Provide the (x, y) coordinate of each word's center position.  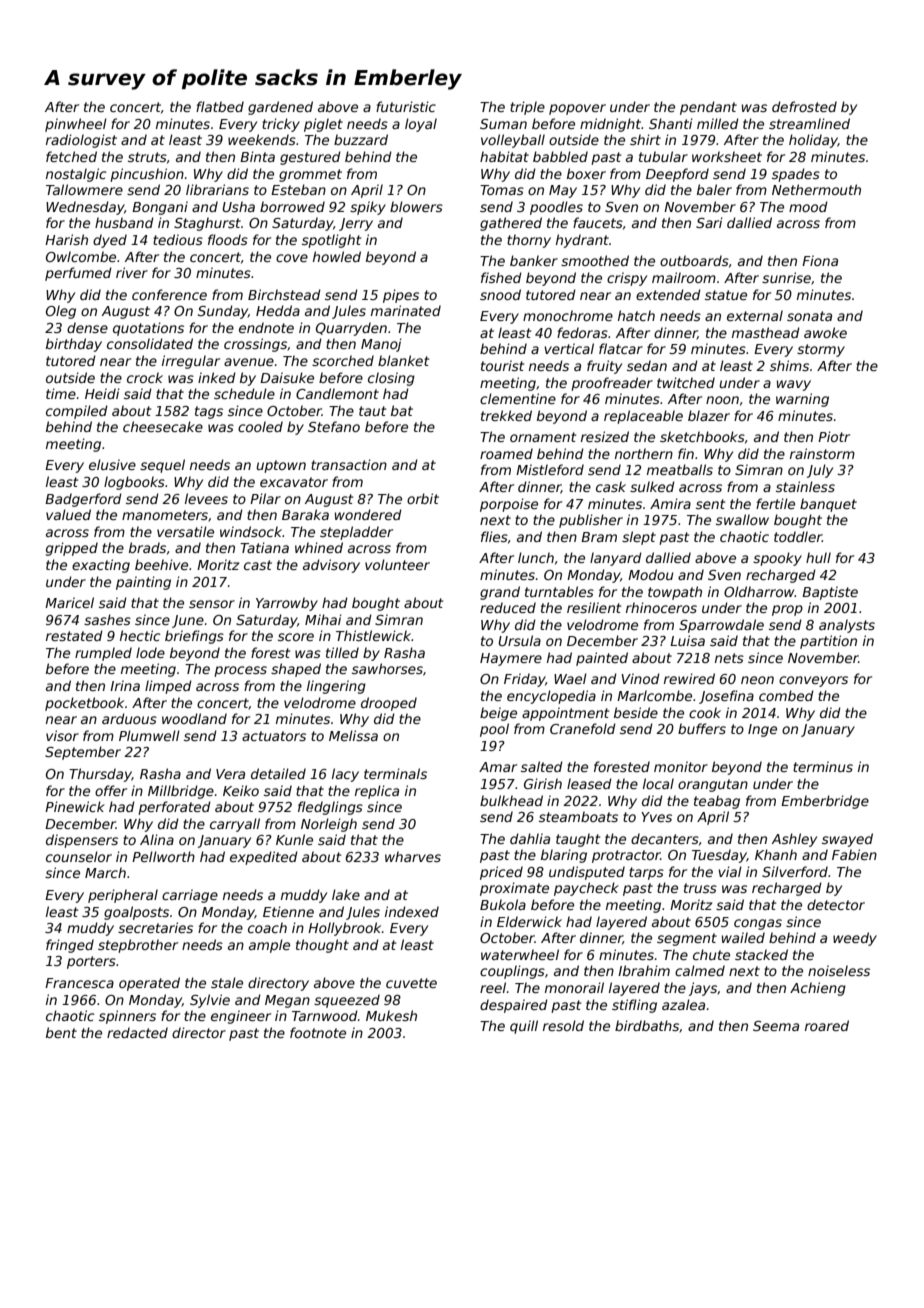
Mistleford (550, 469)
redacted (137, 1032)
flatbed (220, 106)
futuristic (406, 106)
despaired (514, 1006)
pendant (708, 108)
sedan (647, 365)
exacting (101, 566)
